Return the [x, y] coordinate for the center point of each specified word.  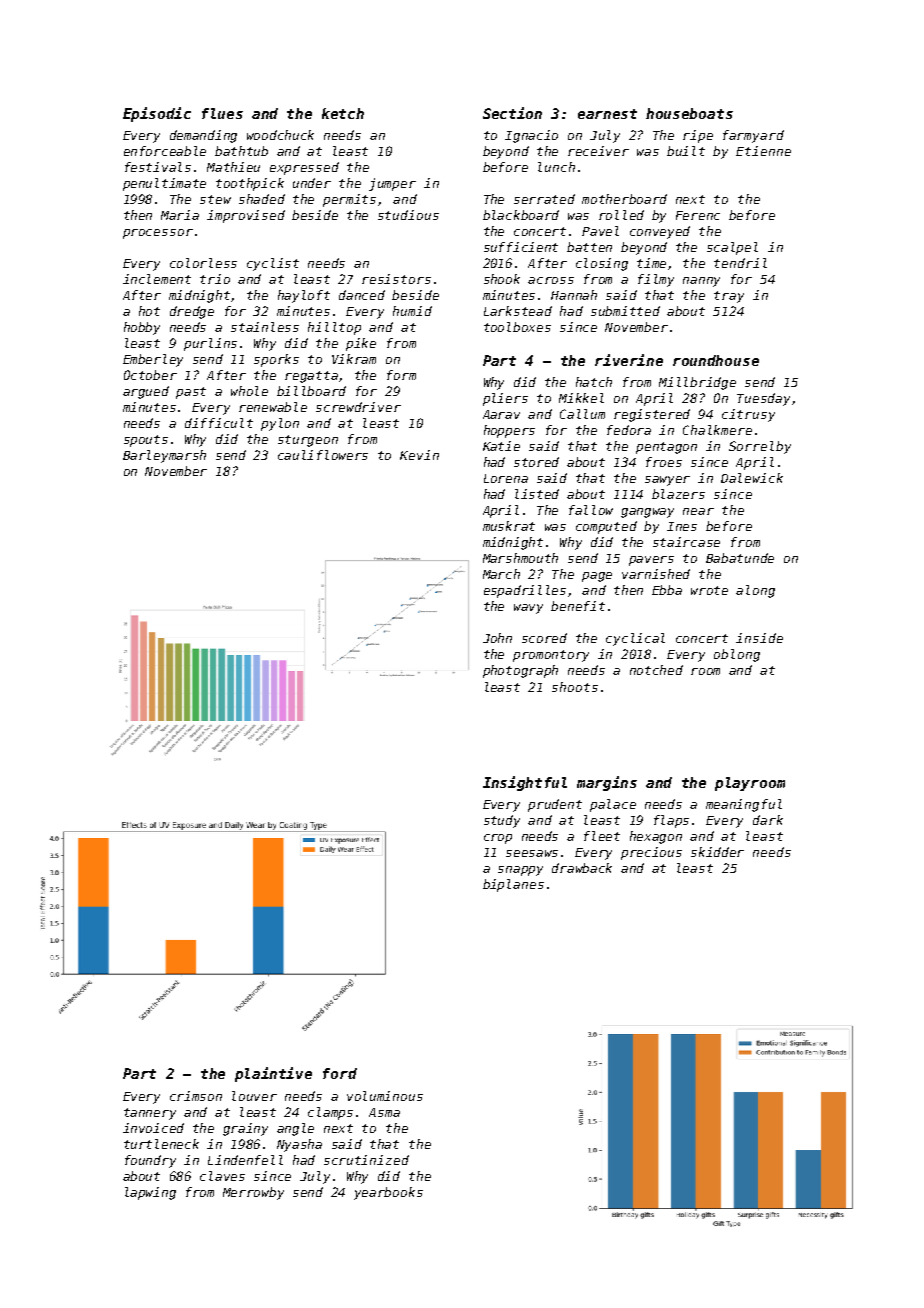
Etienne [763, 151]
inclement [157, 279]
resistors [396, 279]
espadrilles [525, 591]
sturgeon [308, 441]
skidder [717, 852]
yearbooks [388, 1193]
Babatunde [740, 558]
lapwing [150, 1193]
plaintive [273, 1074]
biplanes [513, 885]
